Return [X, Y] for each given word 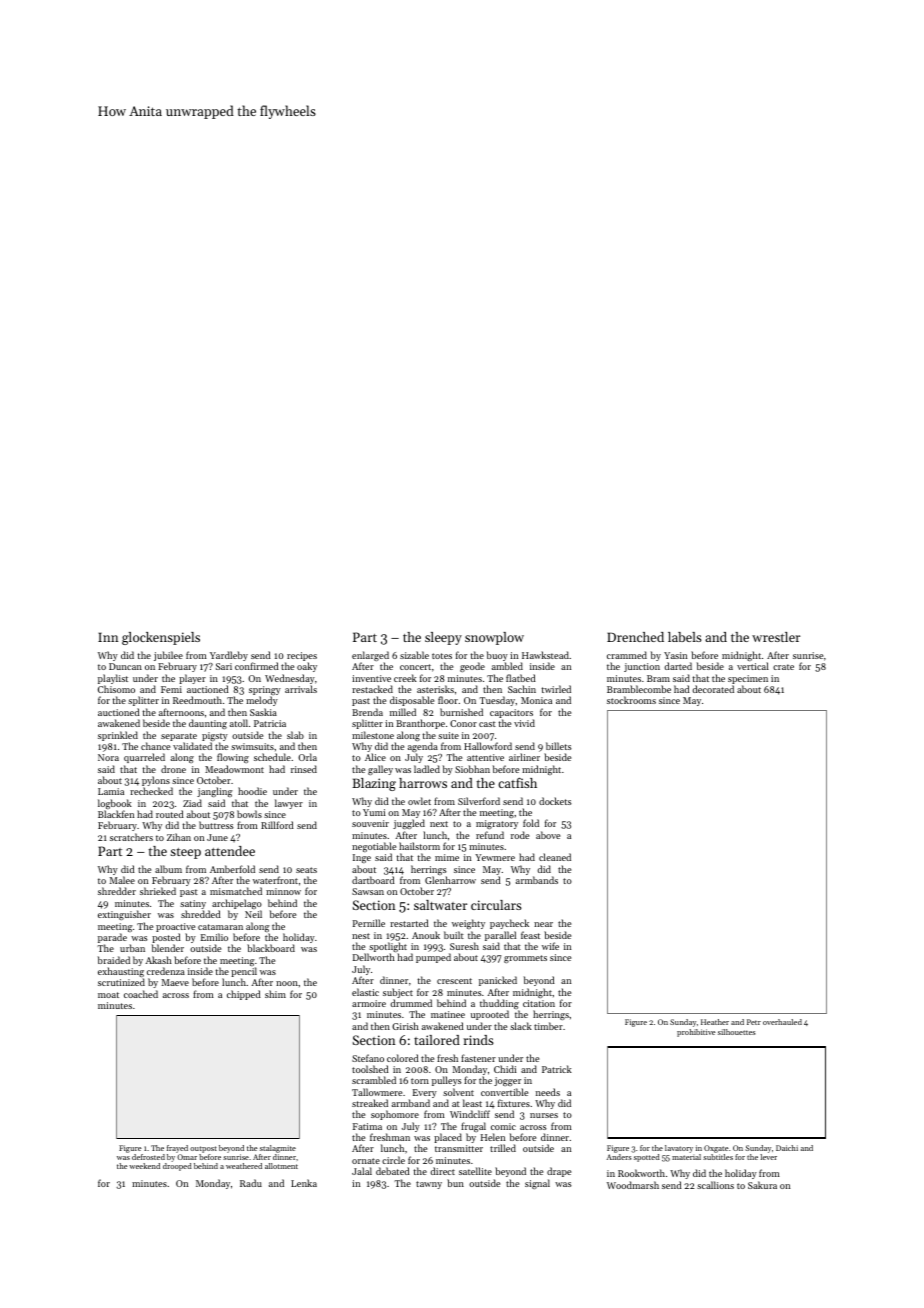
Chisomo [116, 689]
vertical [753, 666]
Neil [253, 914]
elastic [365, 992]
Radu [251, 1183]
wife [550, 946]
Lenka [304, 1183]
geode [472, 667]
